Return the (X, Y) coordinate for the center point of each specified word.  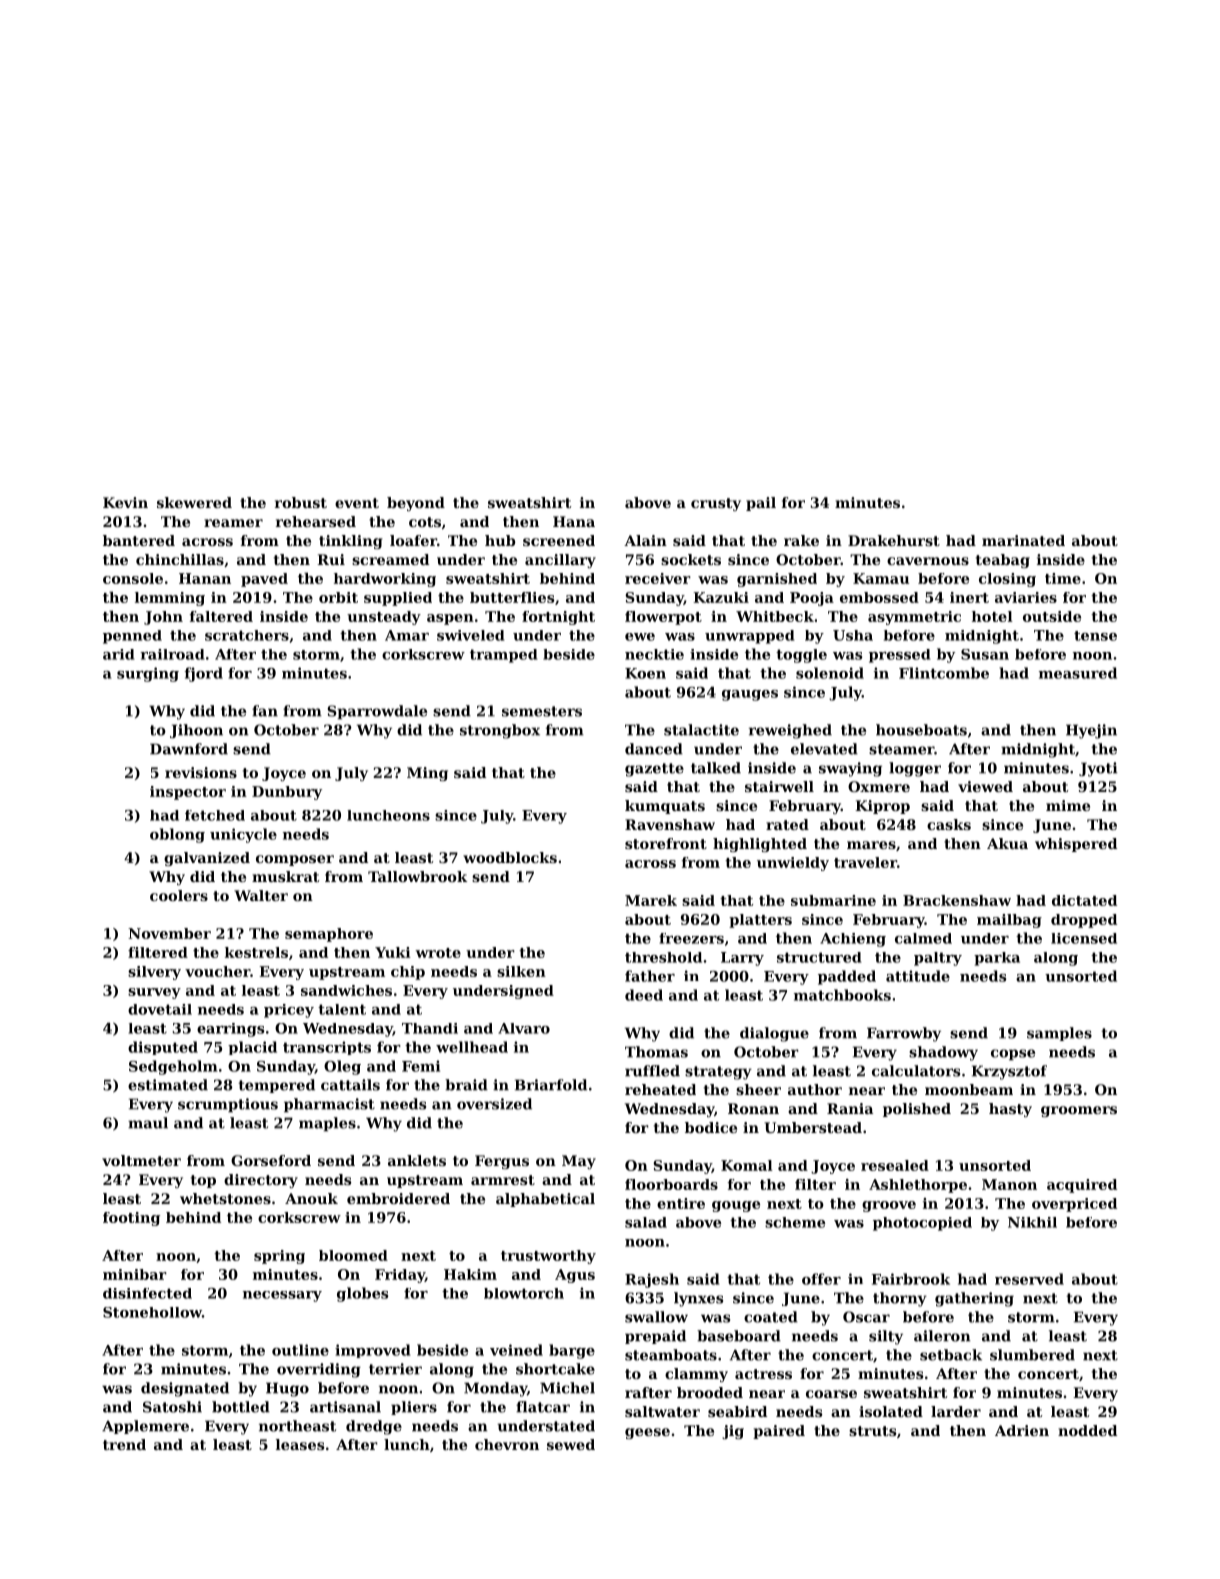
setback (951, 1355)
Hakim (470, 1274)
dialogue (774, 1034)
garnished (777, 580)
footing (131, 1219)
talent (342, 1009)
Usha (853, 635)
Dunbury (287, 793)
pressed (900, 656)
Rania (850, 1108)
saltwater (662, 1411)
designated (185, 1389)
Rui (331, 559)
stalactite (701, 730)
